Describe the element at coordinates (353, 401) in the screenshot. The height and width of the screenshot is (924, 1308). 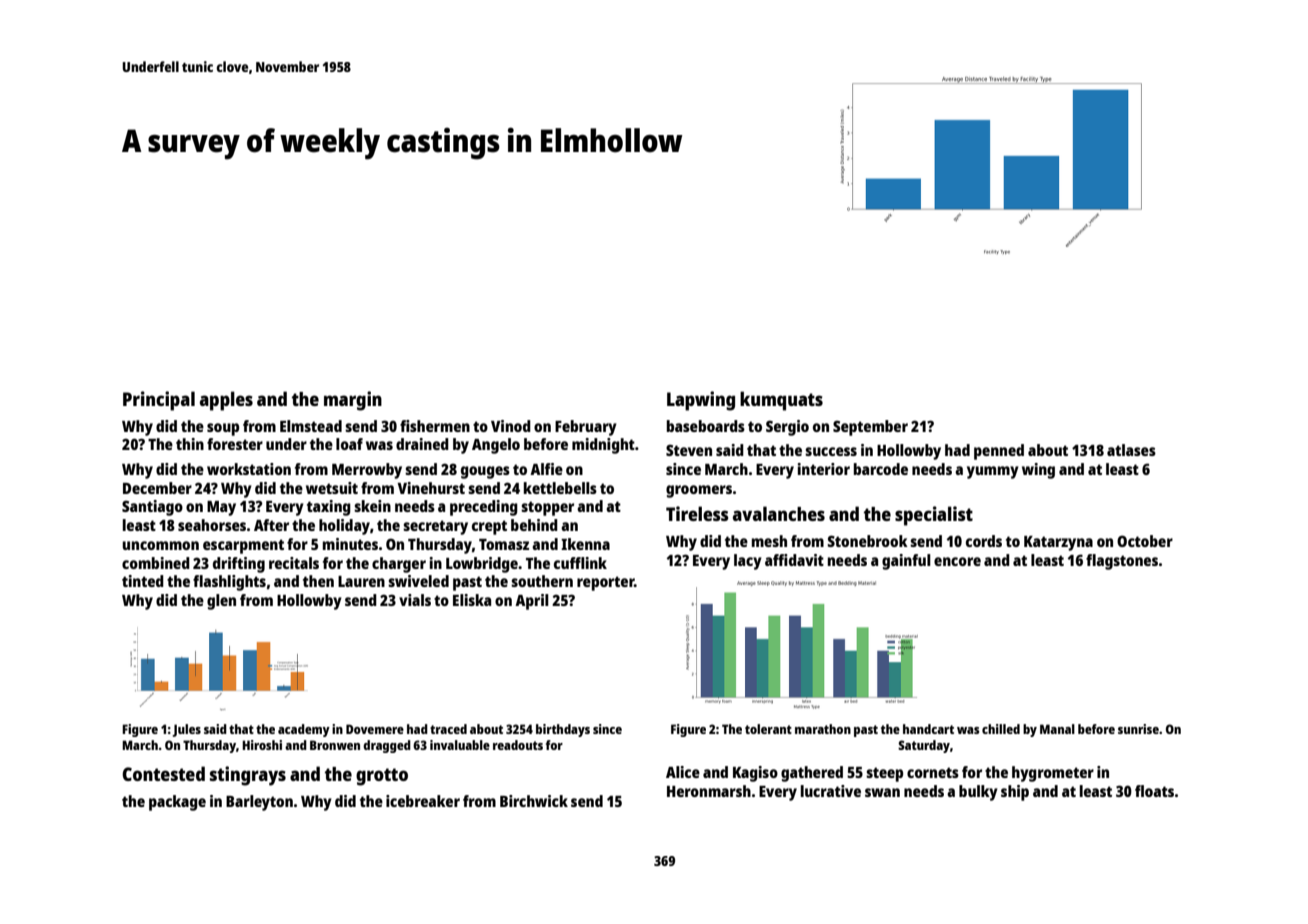
I see `margin` at that location.
